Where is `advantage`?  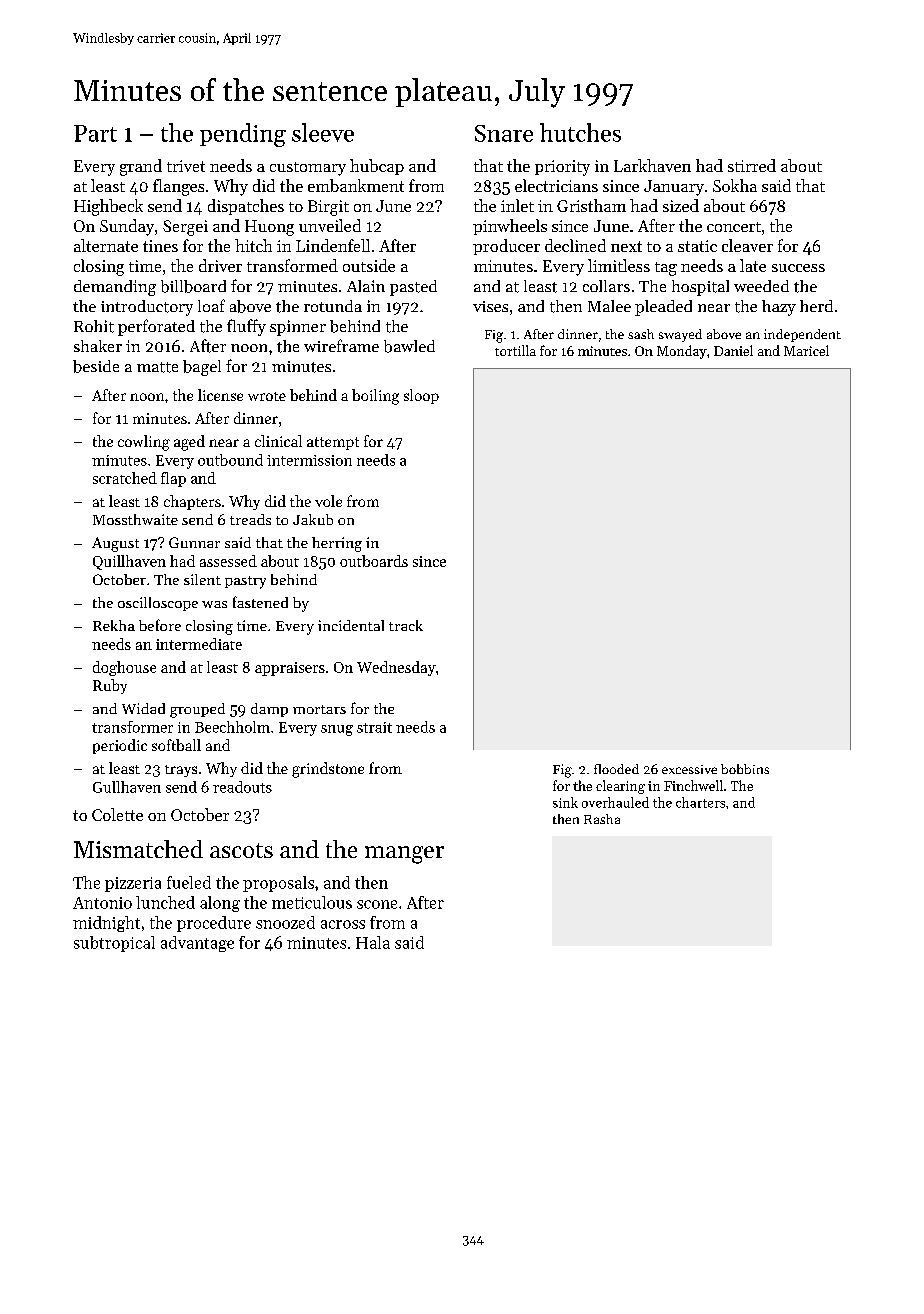
advantage is located at coordinates (197, 944).
